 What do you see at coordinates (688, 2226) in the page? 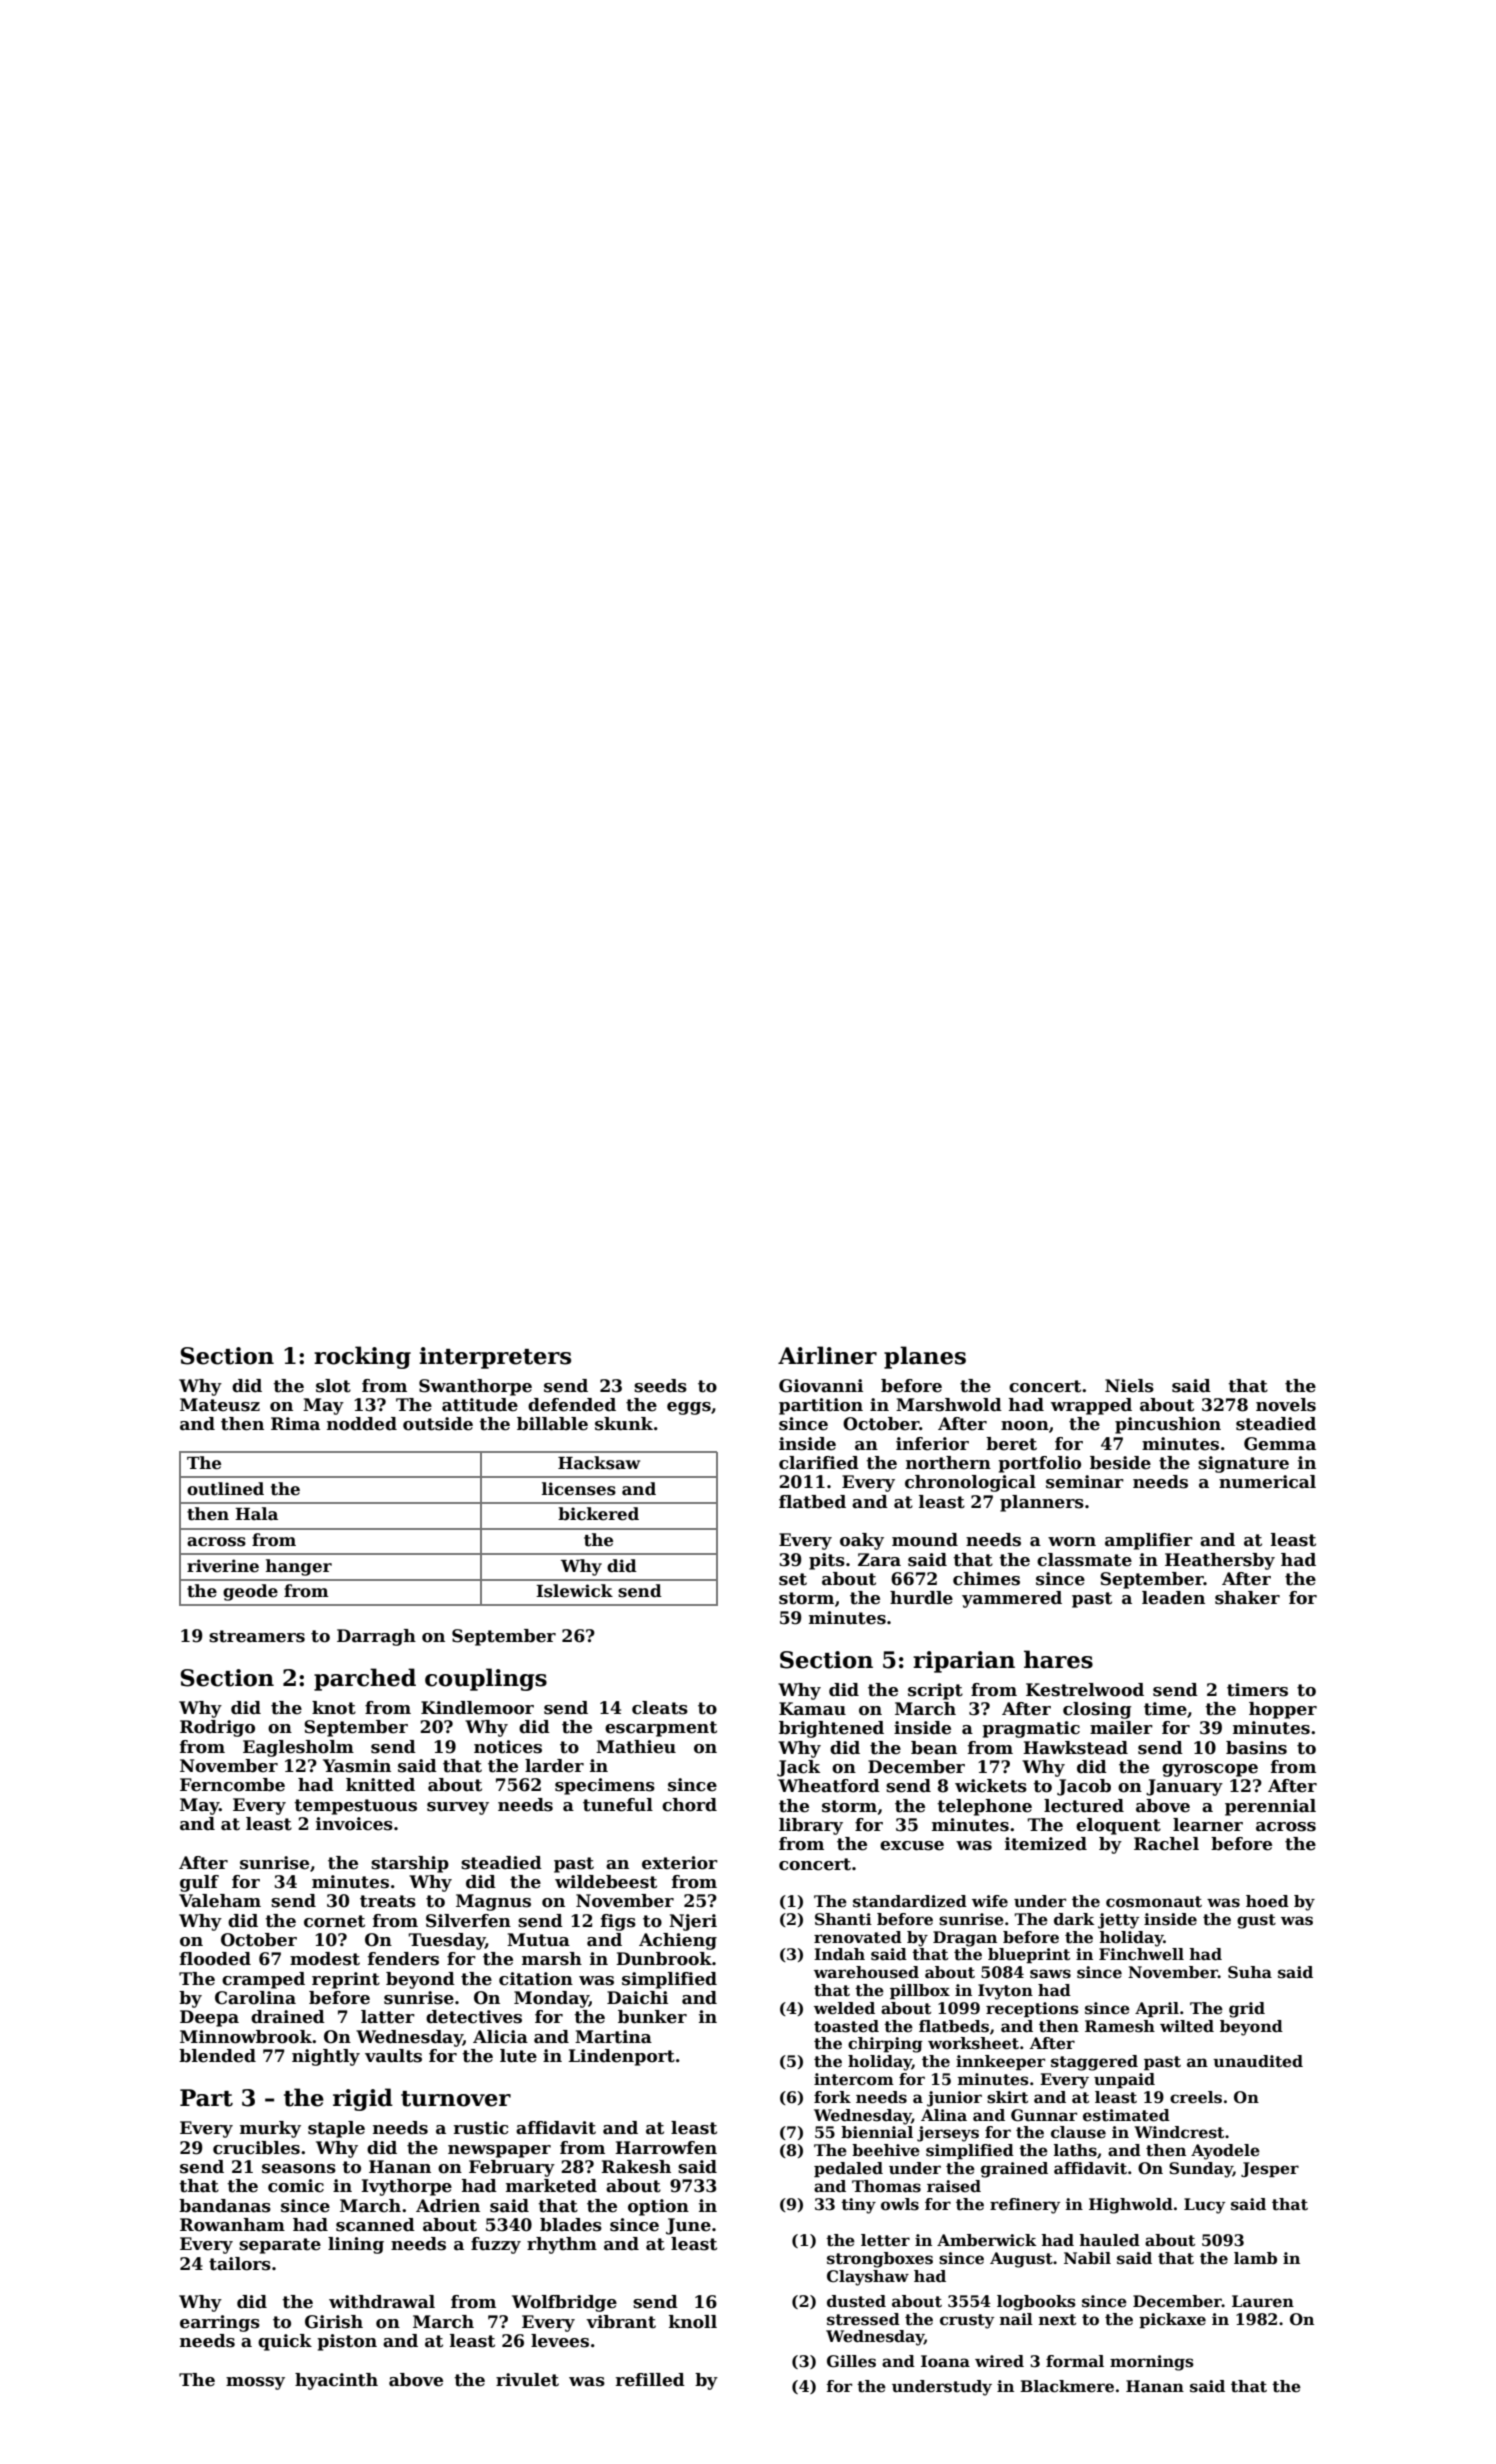
I see `June` at bounding box center [688, 2226].
